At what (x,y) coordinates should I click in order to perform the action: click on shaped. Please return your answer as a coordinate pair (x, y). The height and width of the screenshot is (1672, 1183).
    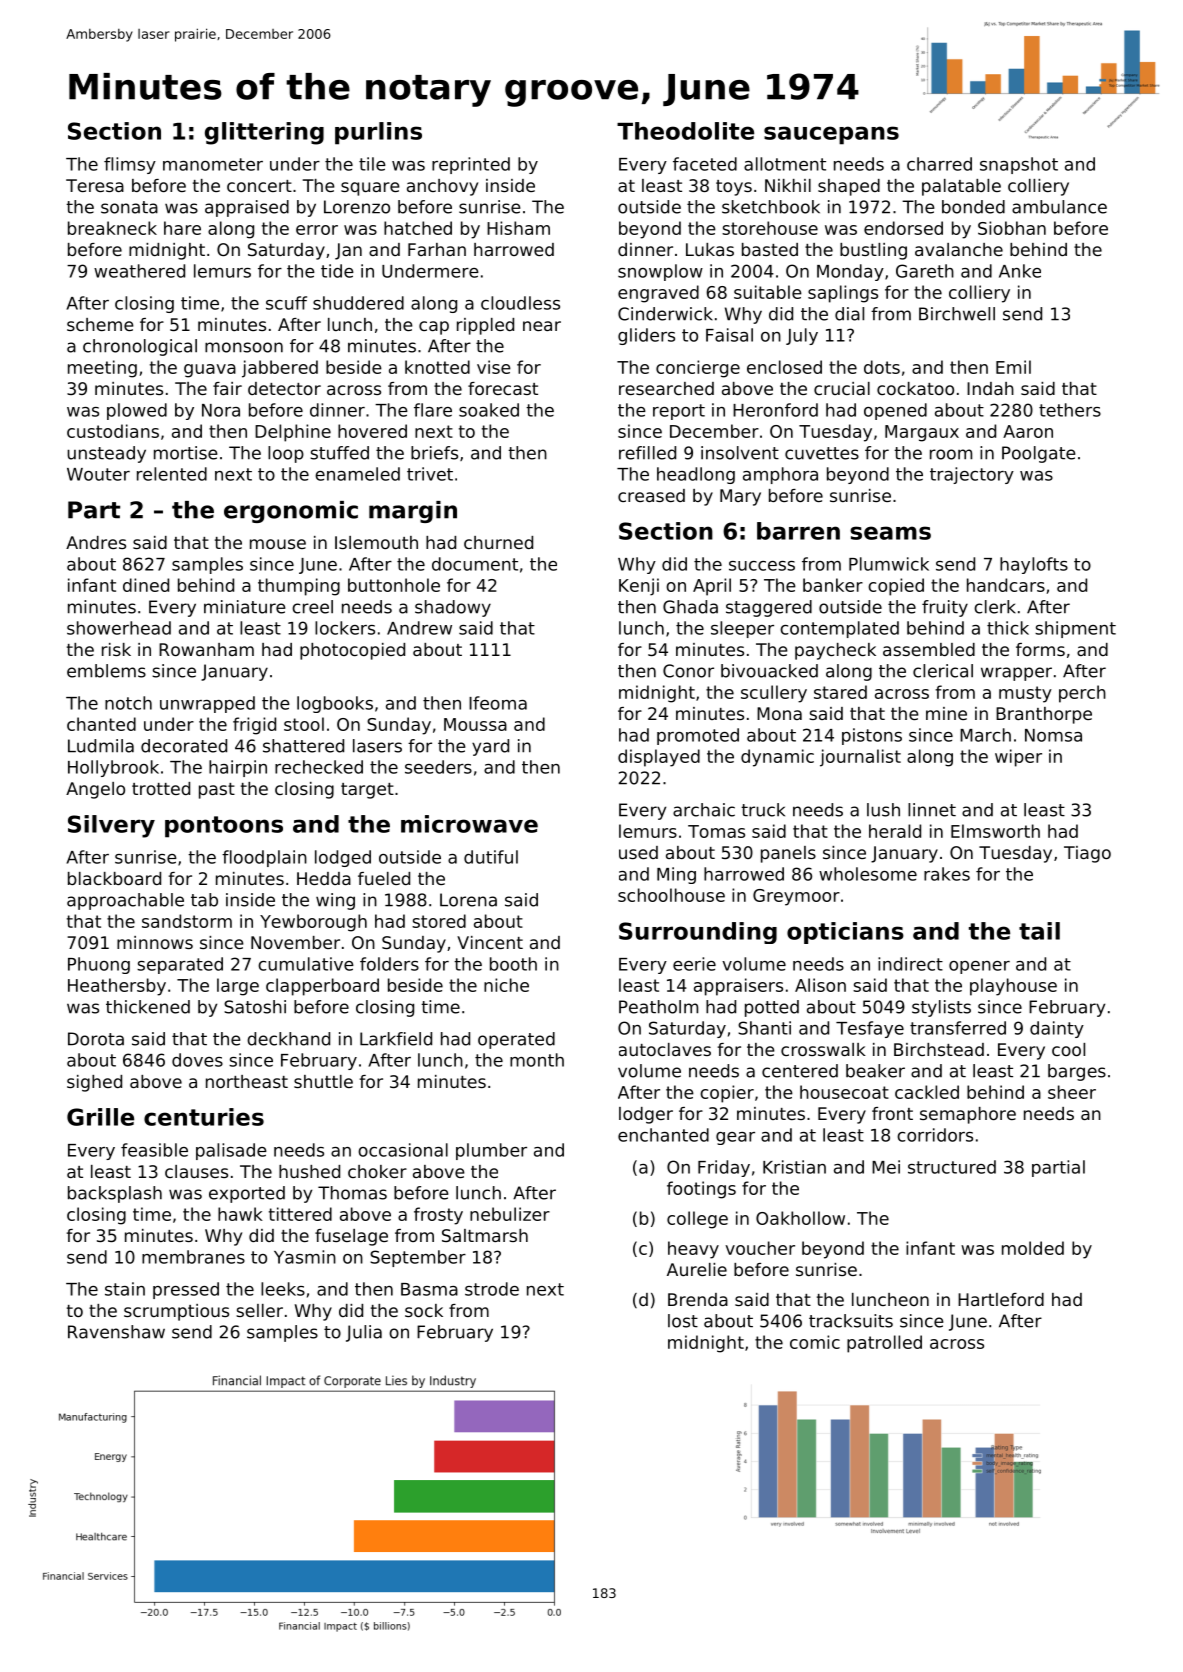
    Looking at the image, I should click on (849, 187).
